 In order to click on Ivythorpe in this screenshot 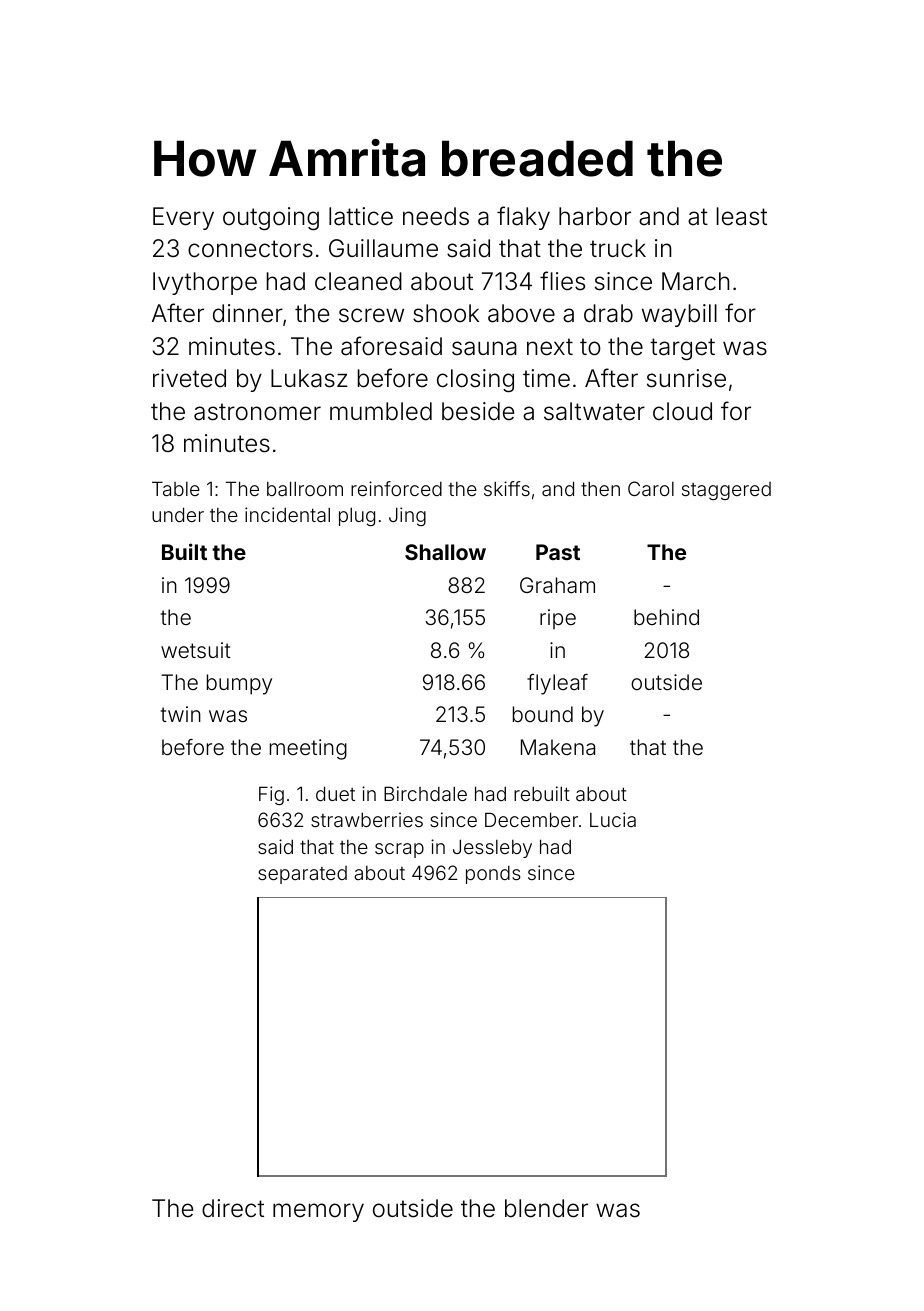, I will do `click(205, 283)`.
